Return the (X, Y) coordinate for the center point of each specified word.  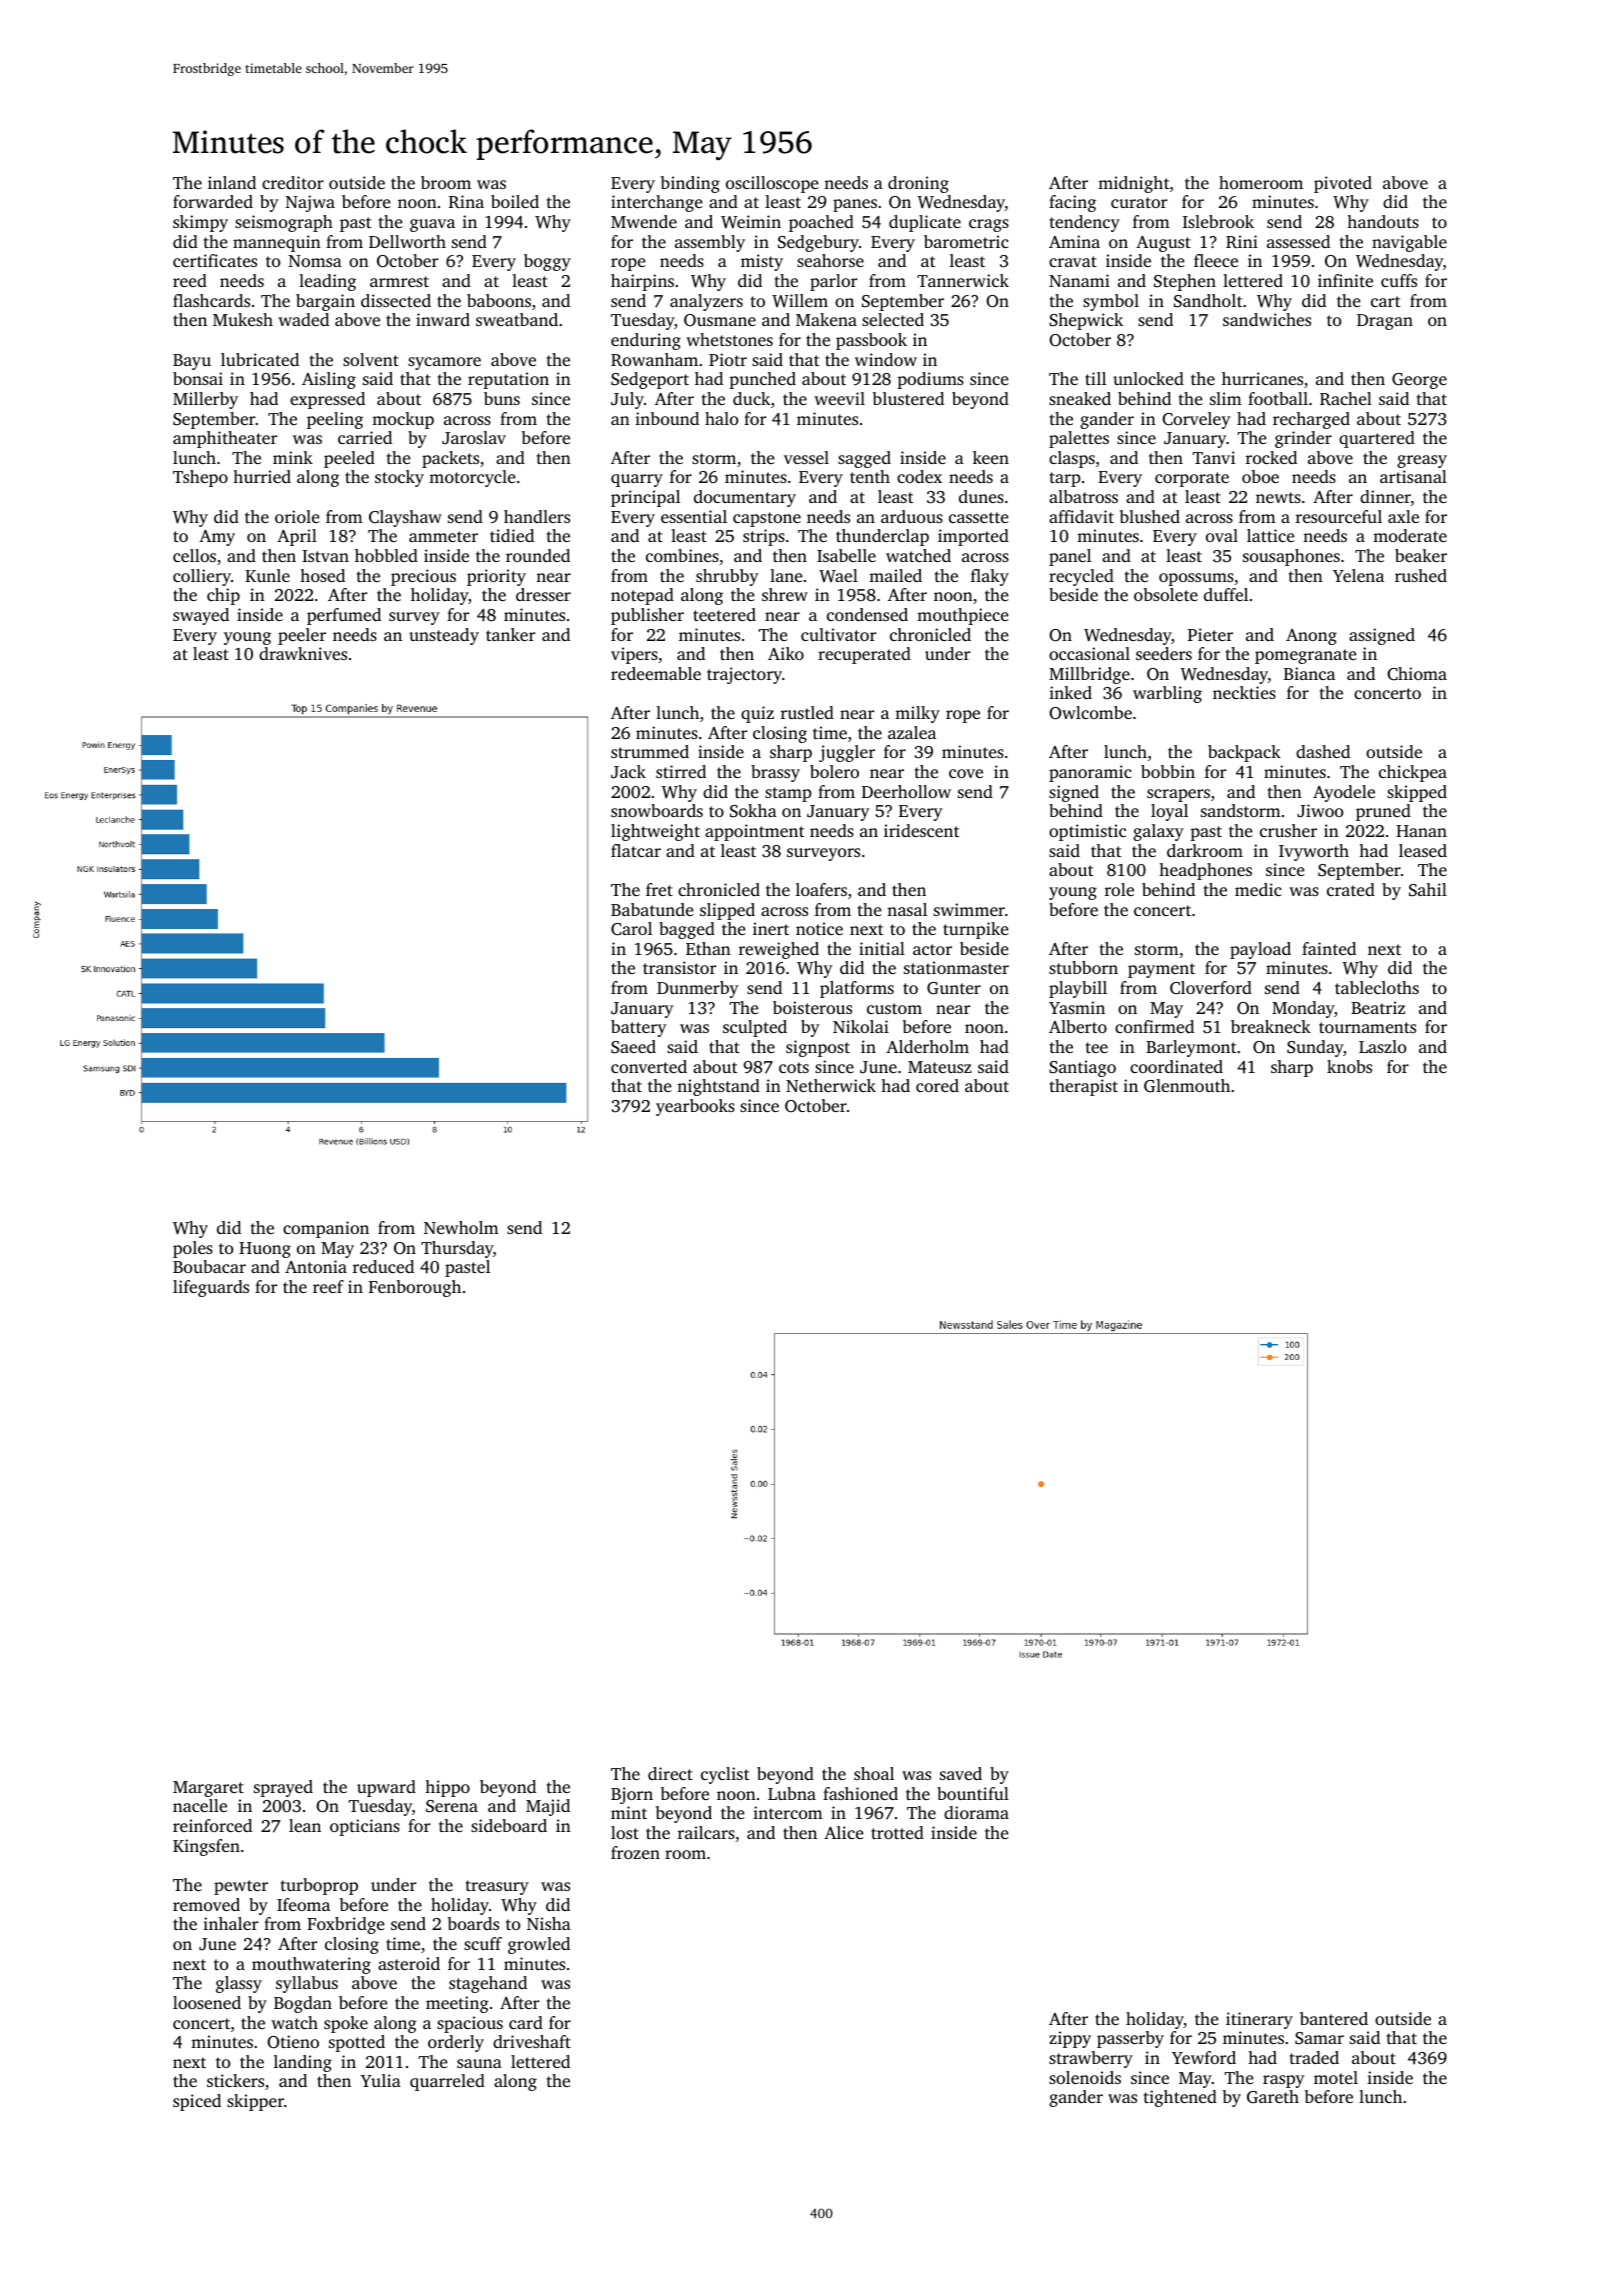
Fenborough (415, 1288)
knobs (1349, 1066)
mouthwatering (311, 1965)
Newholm (461, 1227)
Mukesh (243, 319)
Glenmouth (1187, 1086)
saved (961, 1773)
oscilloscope (772, 184)
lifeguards (211, 1288)
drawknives (303, 653)
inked (1070, 692)
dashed (1323, 751)
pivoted (1343, 184)
